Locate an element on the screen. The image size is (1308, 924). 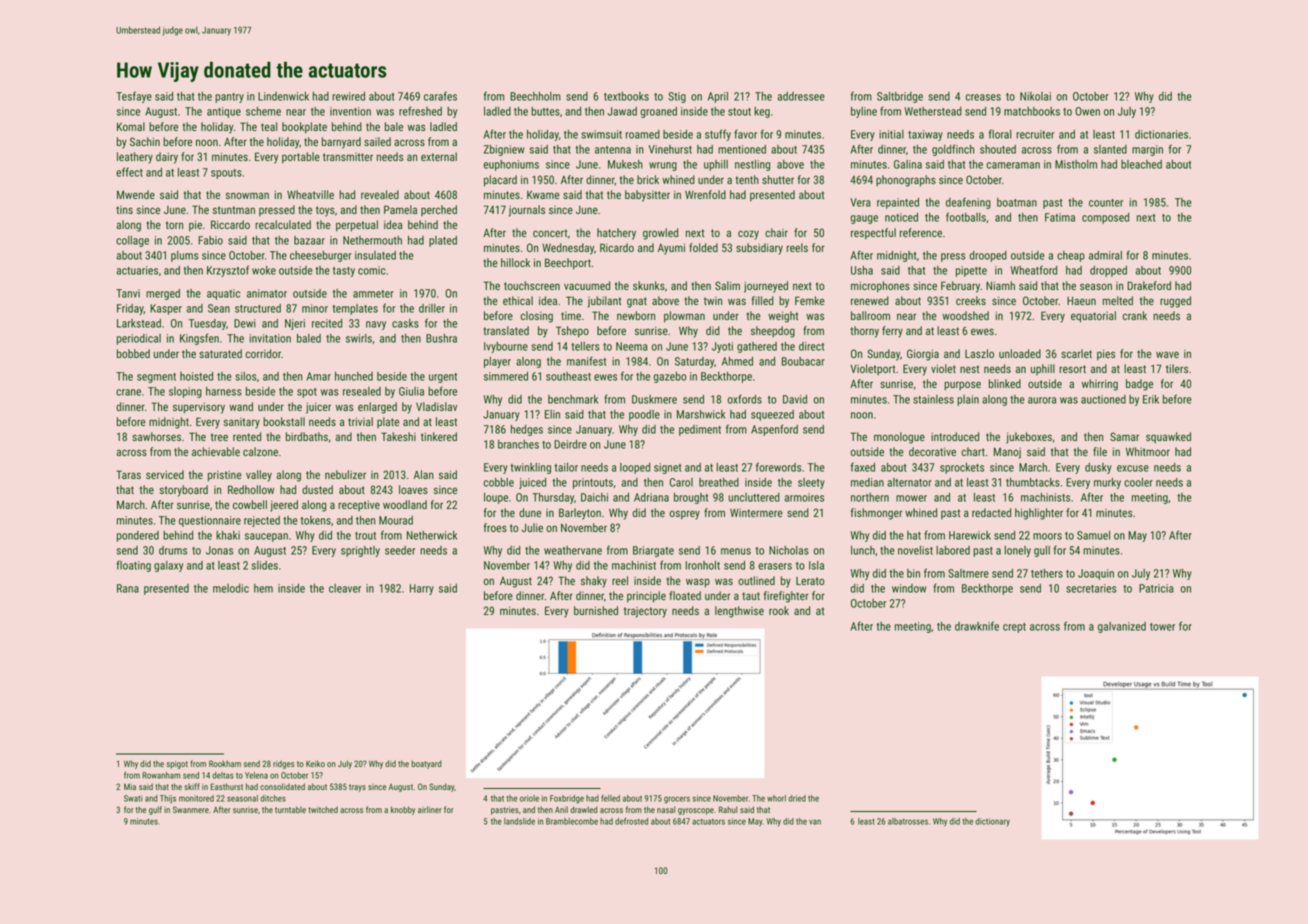
cozy is located at coordinates (748, 235).
